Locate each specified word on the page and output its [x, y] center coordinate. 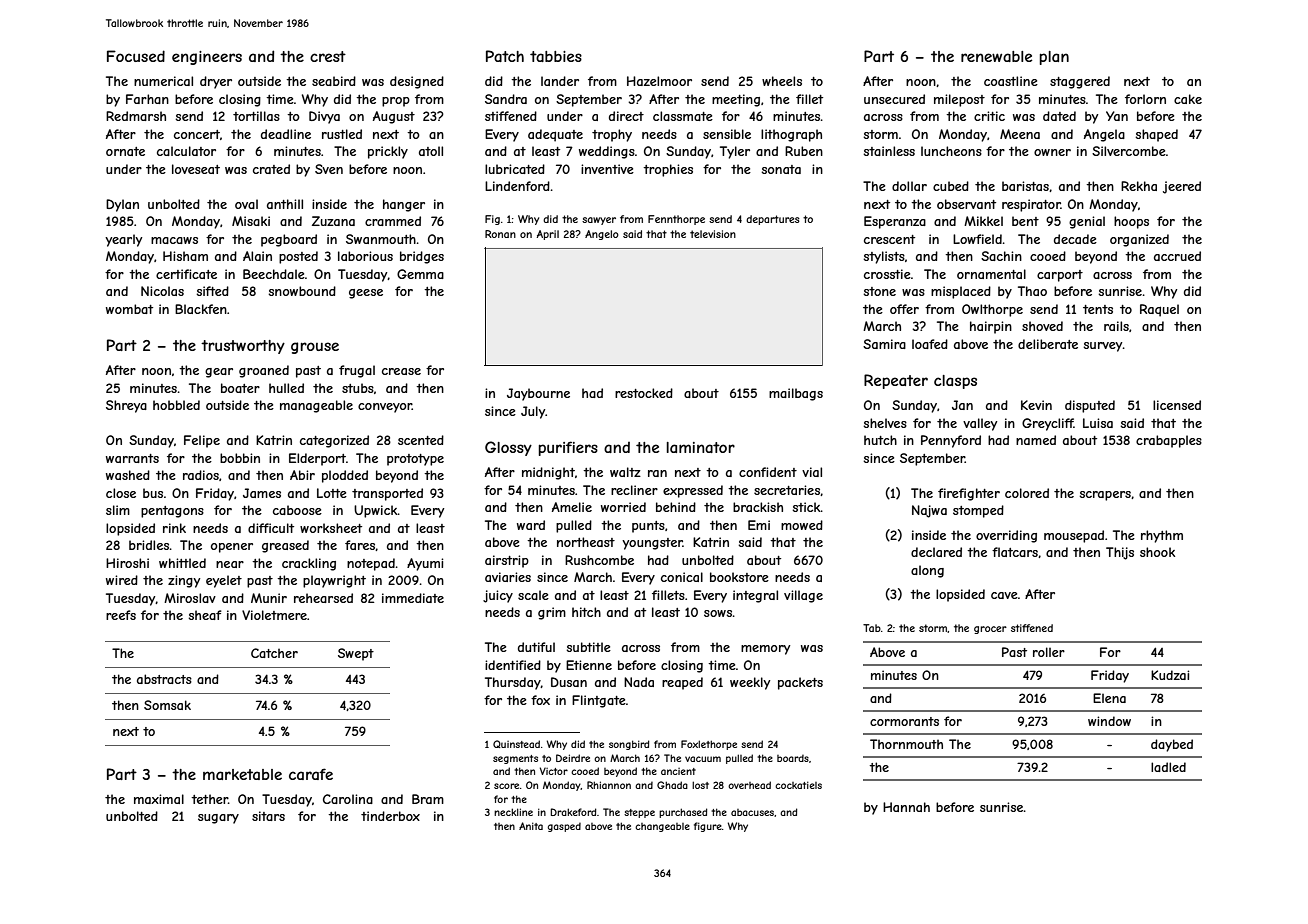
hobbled [176, 405]
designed [417, 82]
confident [768, 472]
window [1109, 721]
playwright [334, 581]
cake [1188, 99]
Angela [1104, 135]
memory [765, 650]
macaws [174, 240]
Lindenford [517, 186]
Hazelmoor [659, 81]
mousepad [1074, 536]
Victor [554, 771]
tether [209, 799]
